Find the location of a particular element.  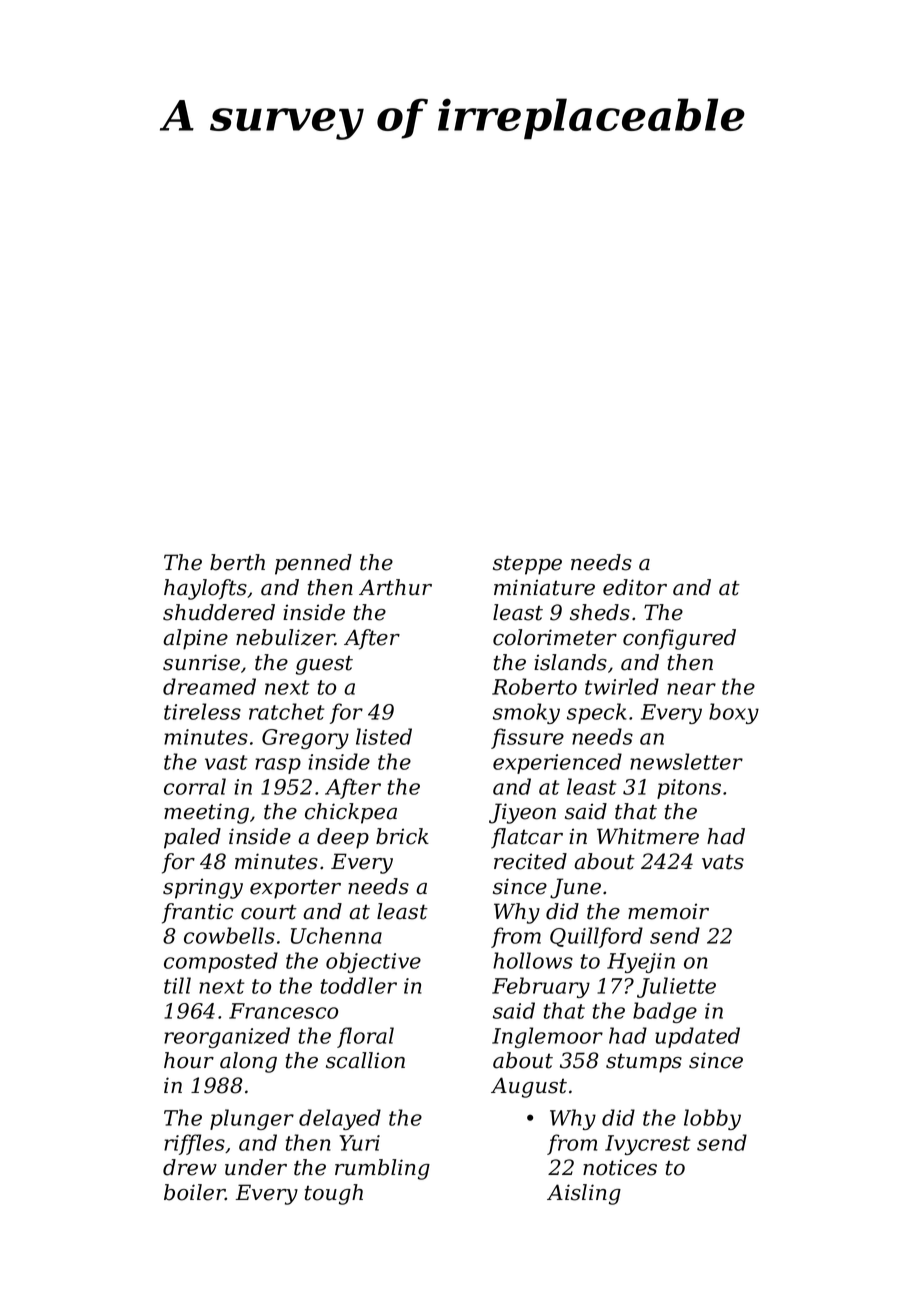

Arthur is located at coordinates (395, 587).
